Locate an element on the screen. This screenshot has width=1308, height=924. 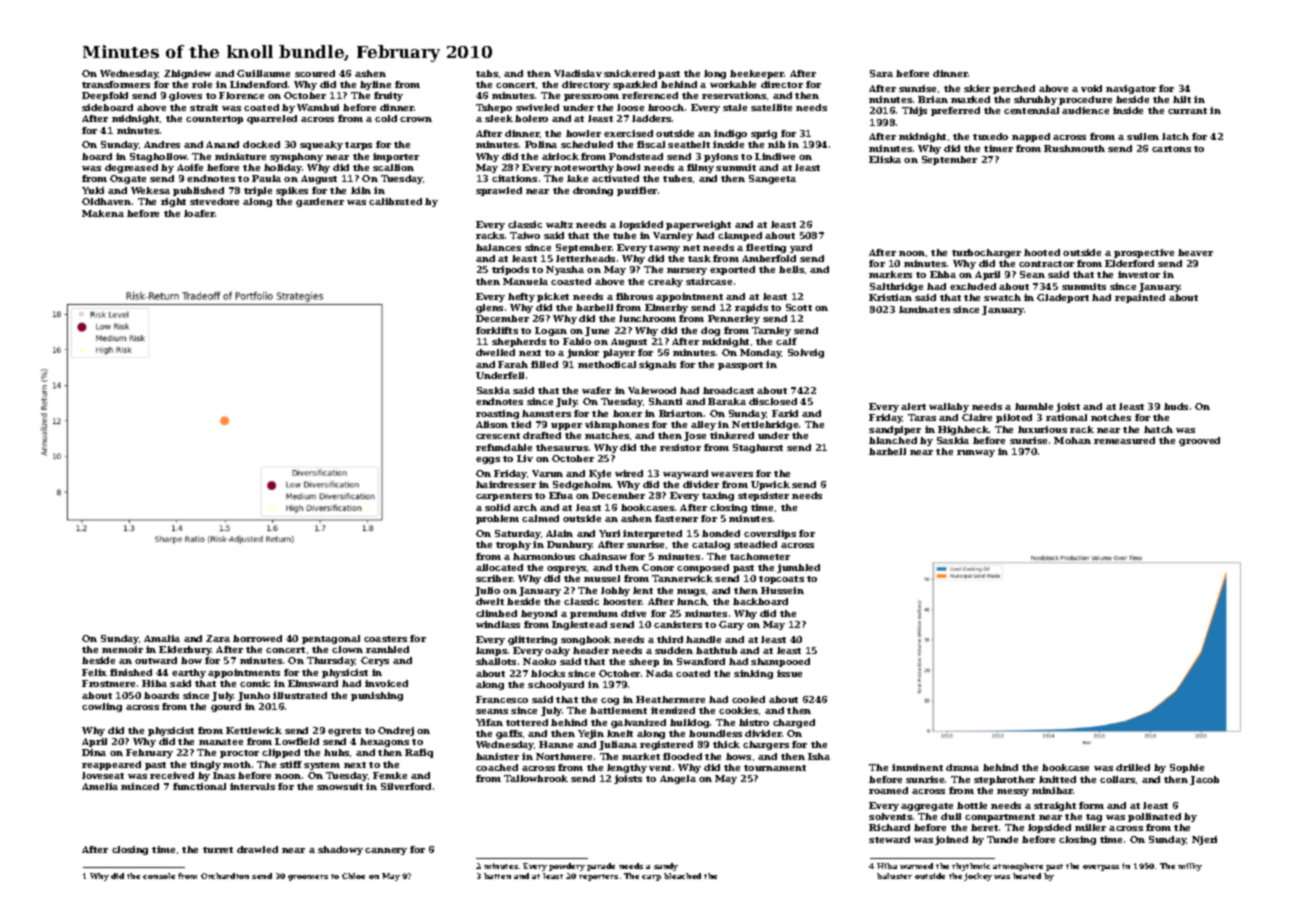
bleached is located at coordinates (682, 876).
